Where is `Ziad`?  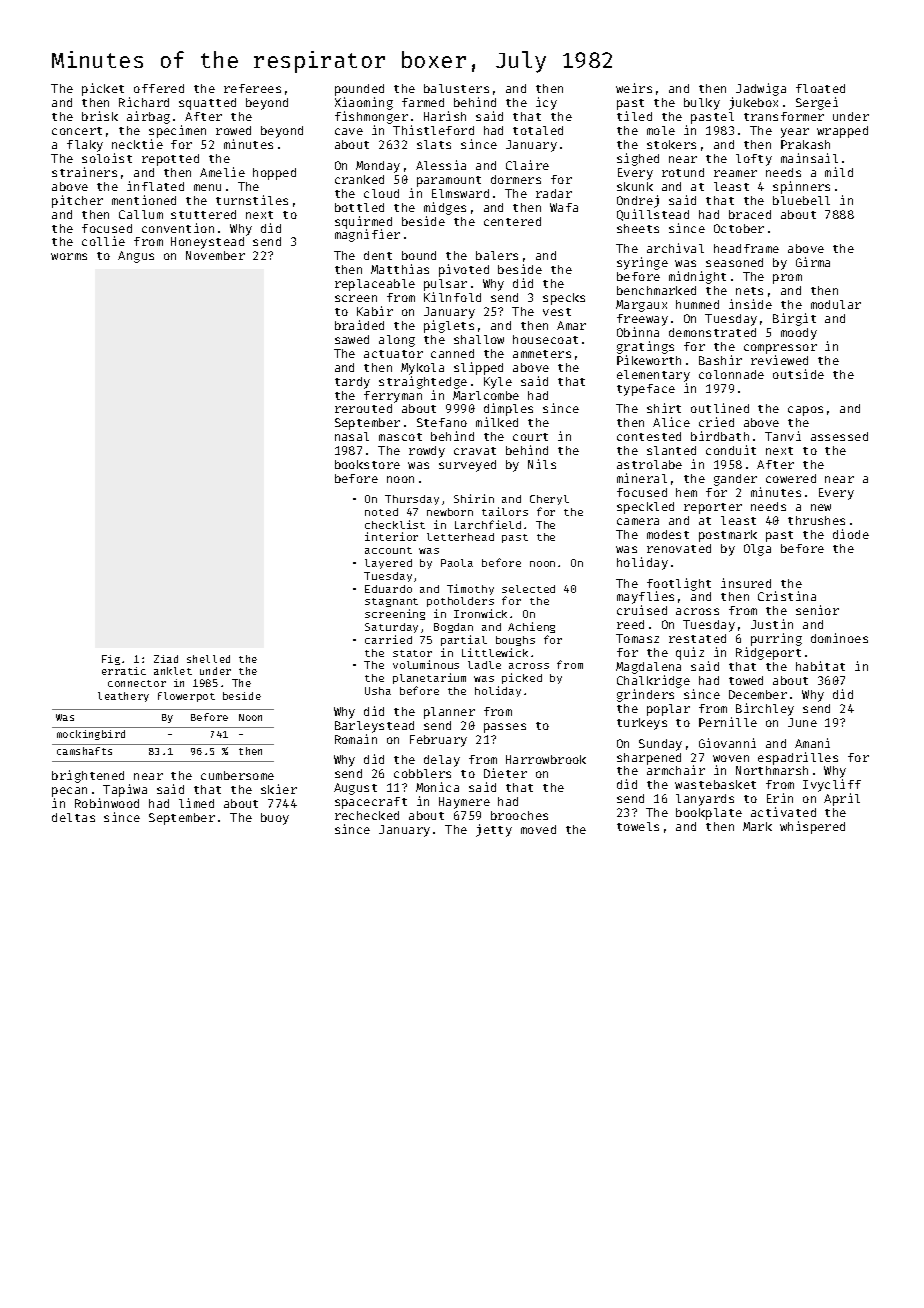 Ziad is located at coordinates (166, 659).
